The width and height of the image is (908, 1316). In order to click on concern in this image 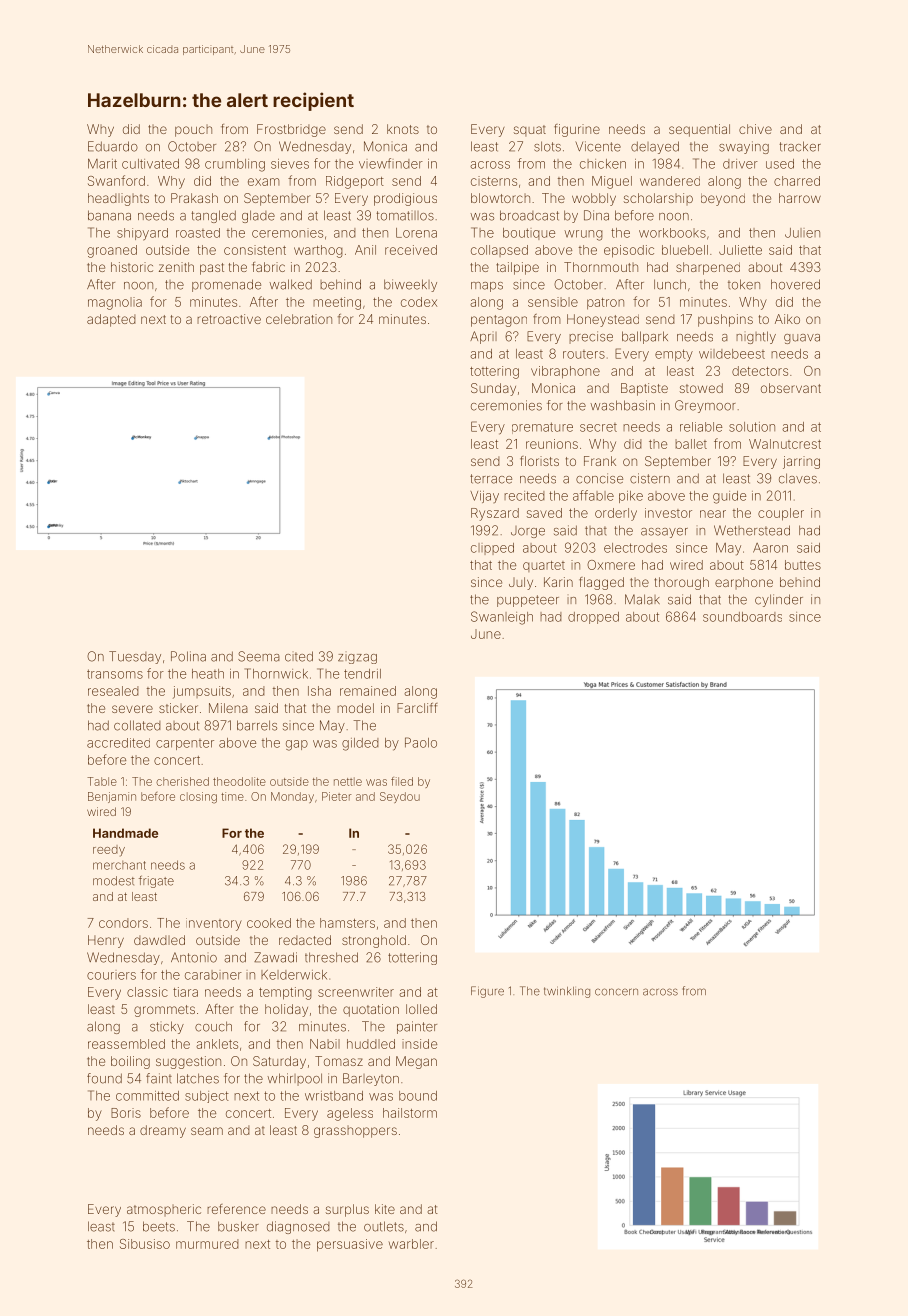, I will do `click(616, 992)`.
